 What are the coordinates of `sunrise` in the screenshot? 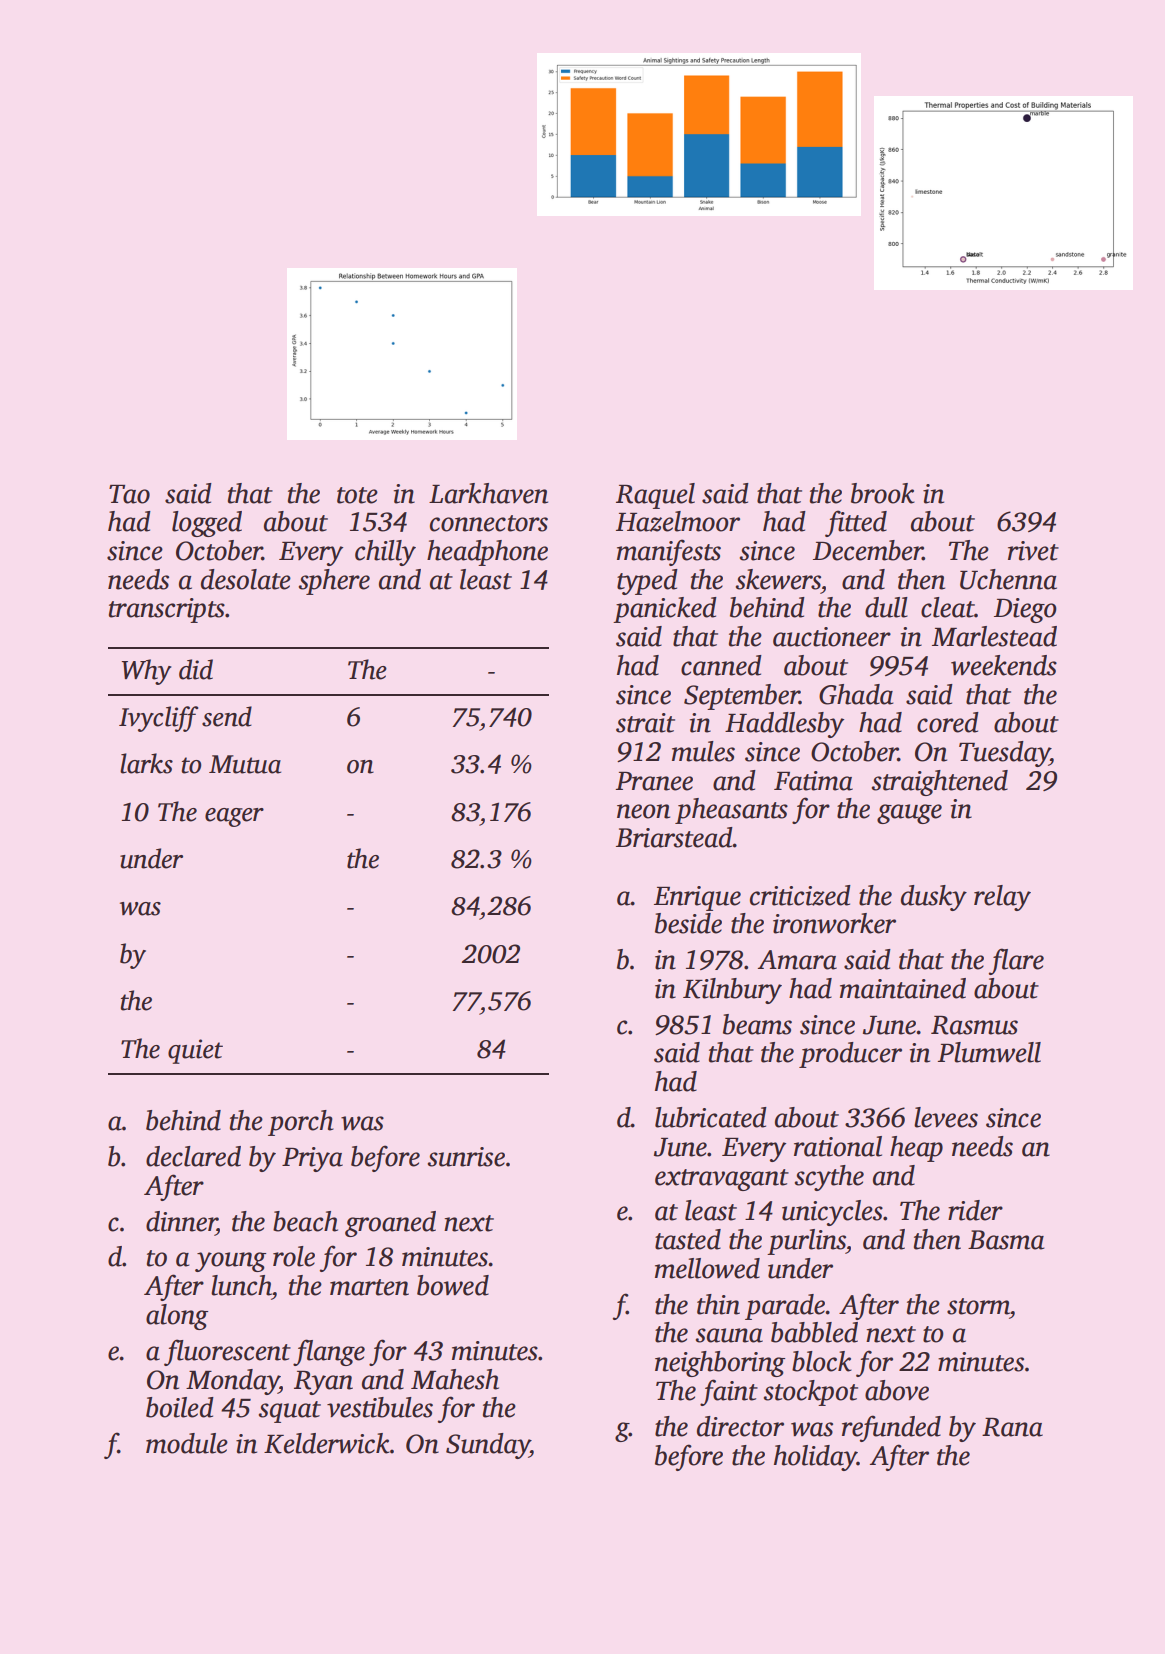 It's located at (466, 1157).
